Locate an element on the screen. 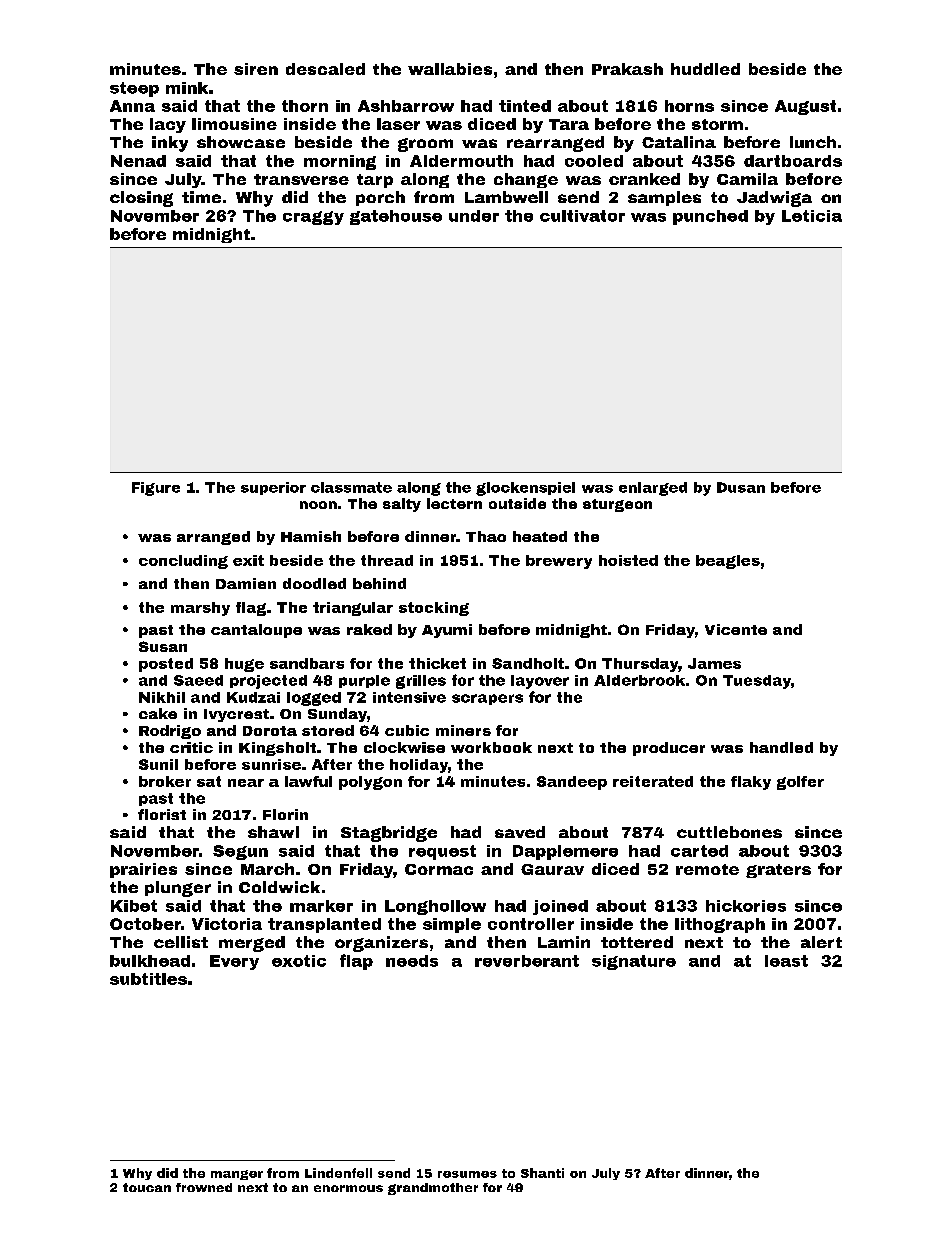  Prakash is located at coordinates (627, 69).
